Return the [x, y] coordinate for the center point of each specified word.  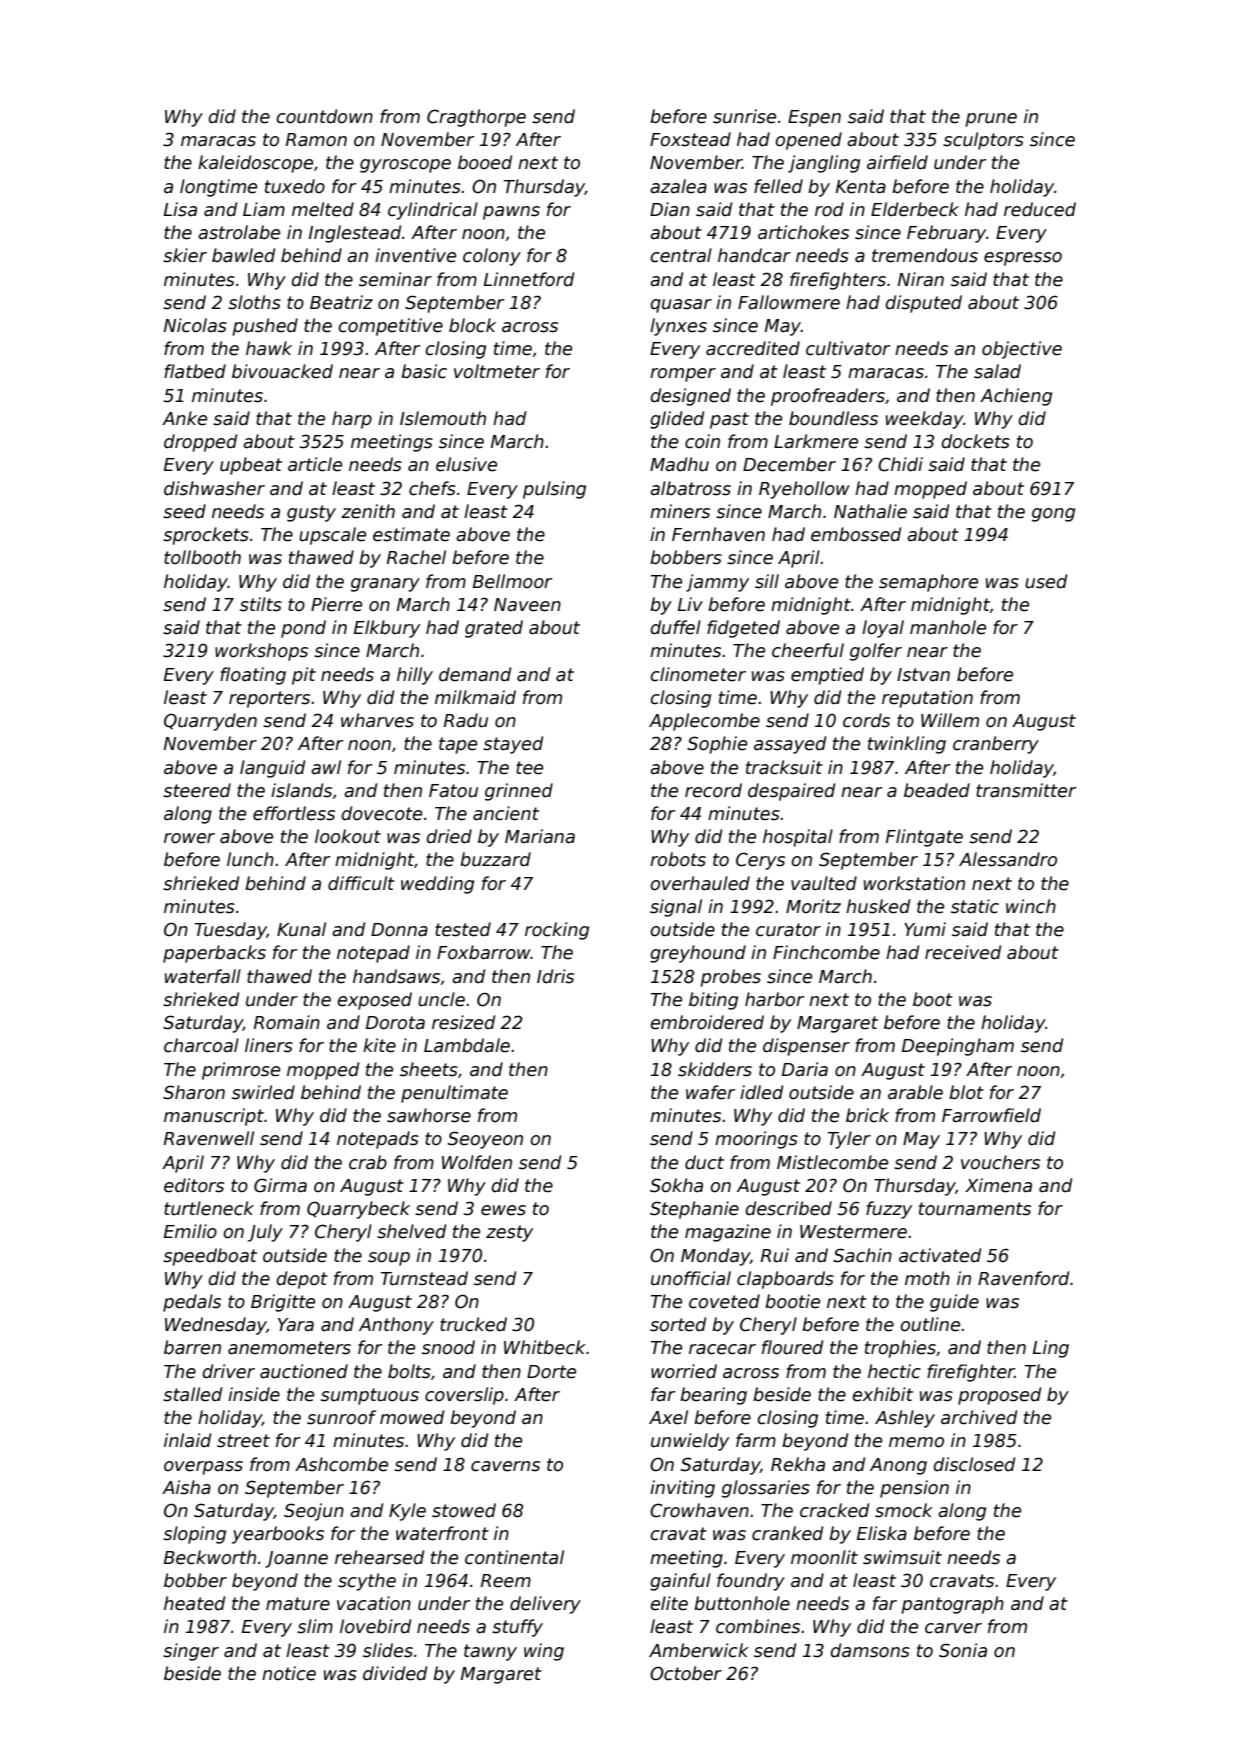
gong [1053, 515]
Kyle [407, 1512]
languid [272, 769]
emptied [827, 676]
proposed [999, 1396]
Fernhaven [718, 534]
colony [492, 257]
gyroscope [405, 166]
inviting [682, 1489]
